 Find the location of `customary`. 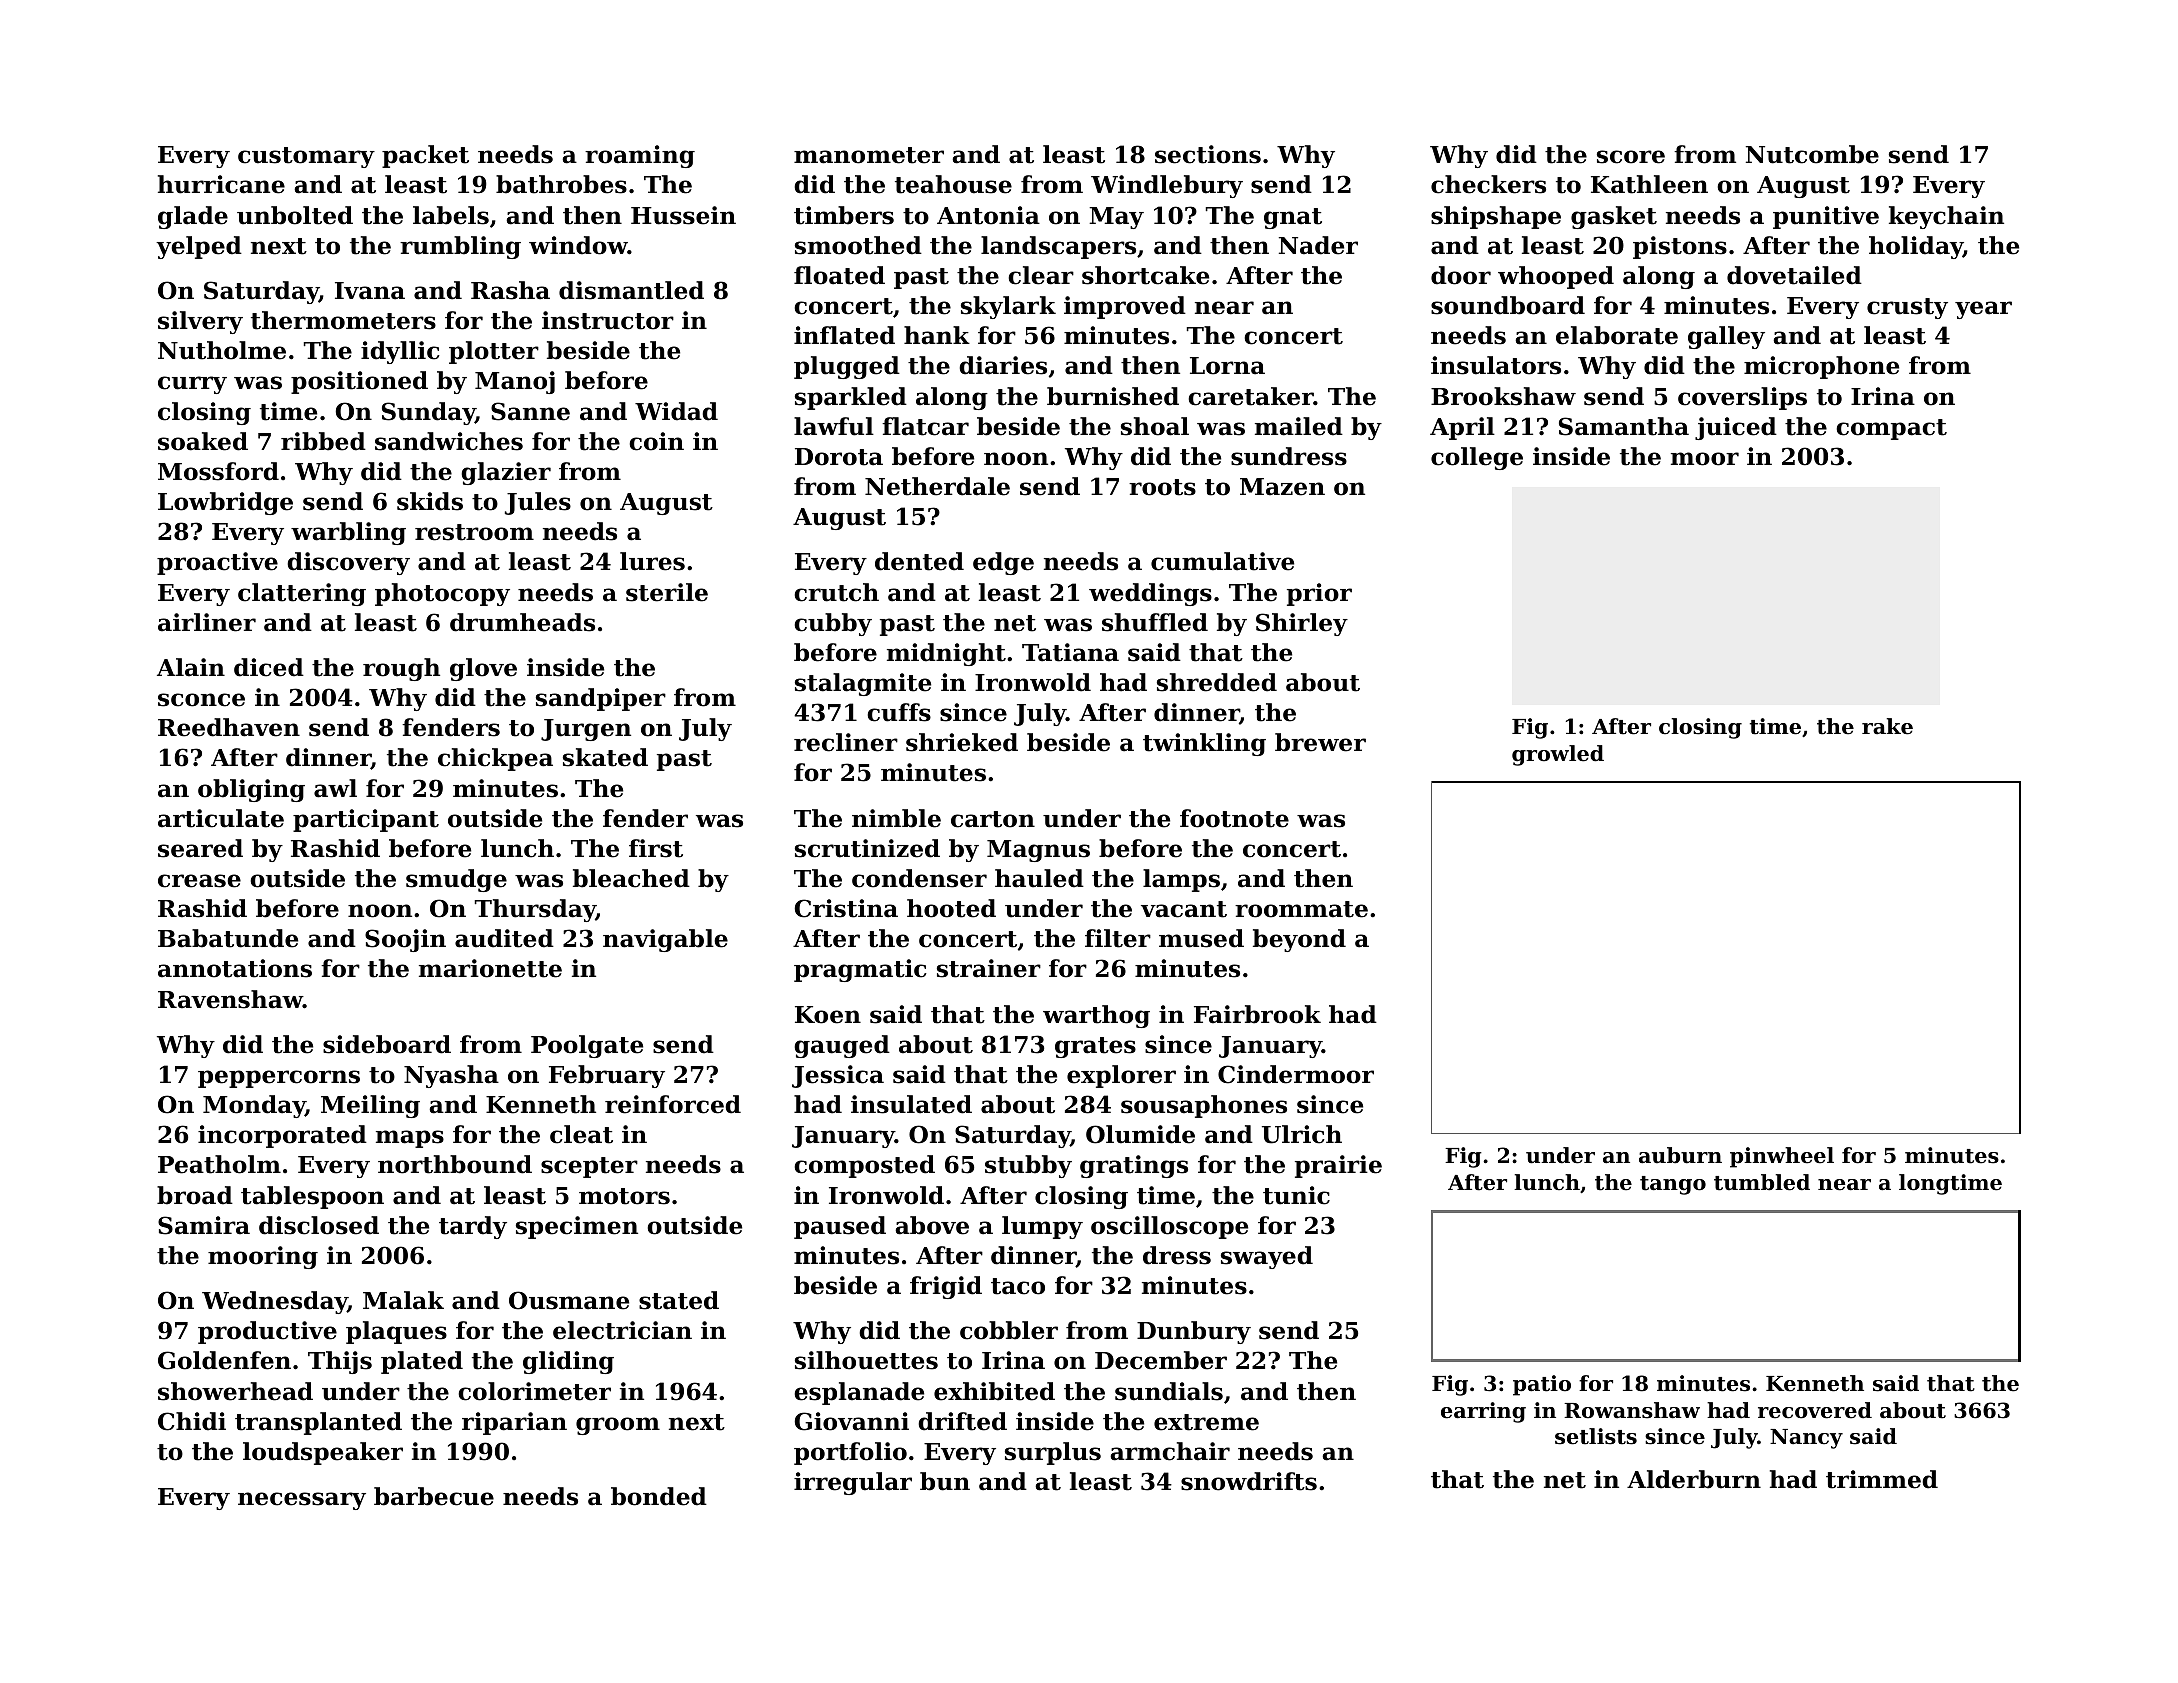

customary is located at coordinates (306, 157).
